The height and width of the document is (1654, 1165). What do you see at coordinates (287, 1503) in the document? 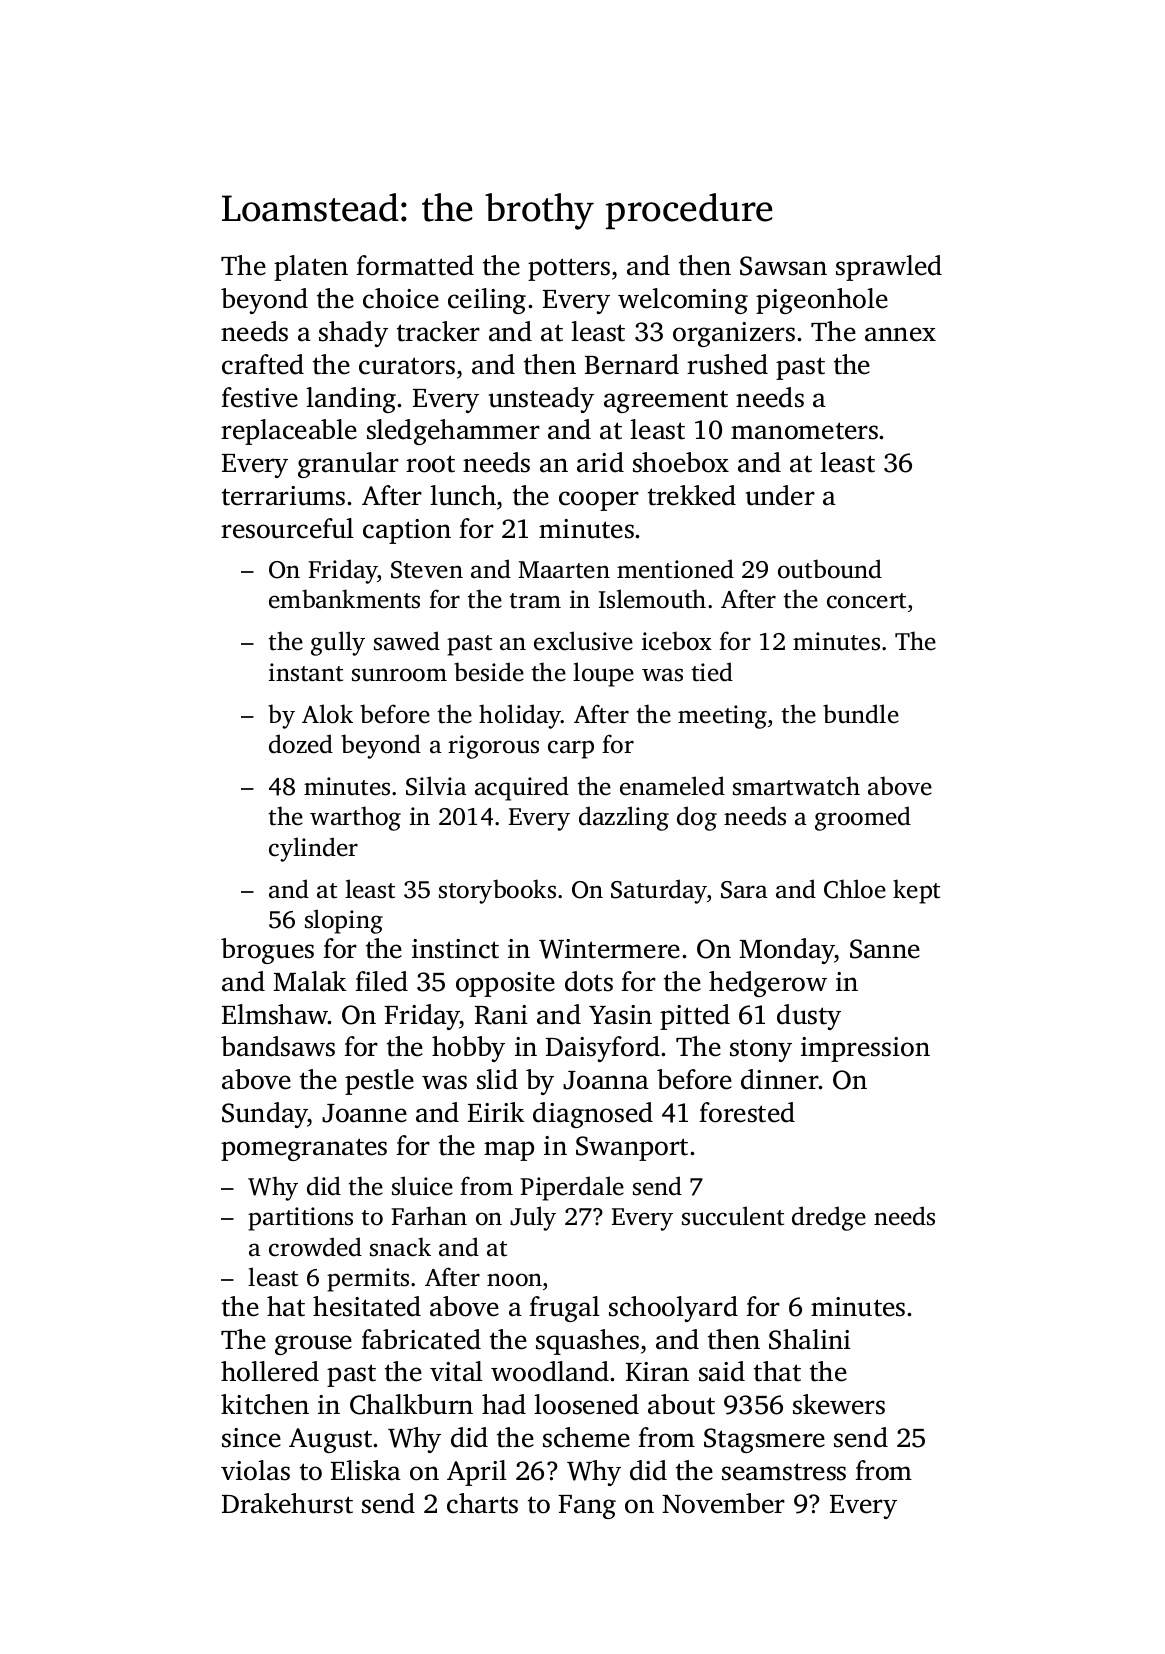
I see `Drakehurst` at bounding box center [287, 1503].
